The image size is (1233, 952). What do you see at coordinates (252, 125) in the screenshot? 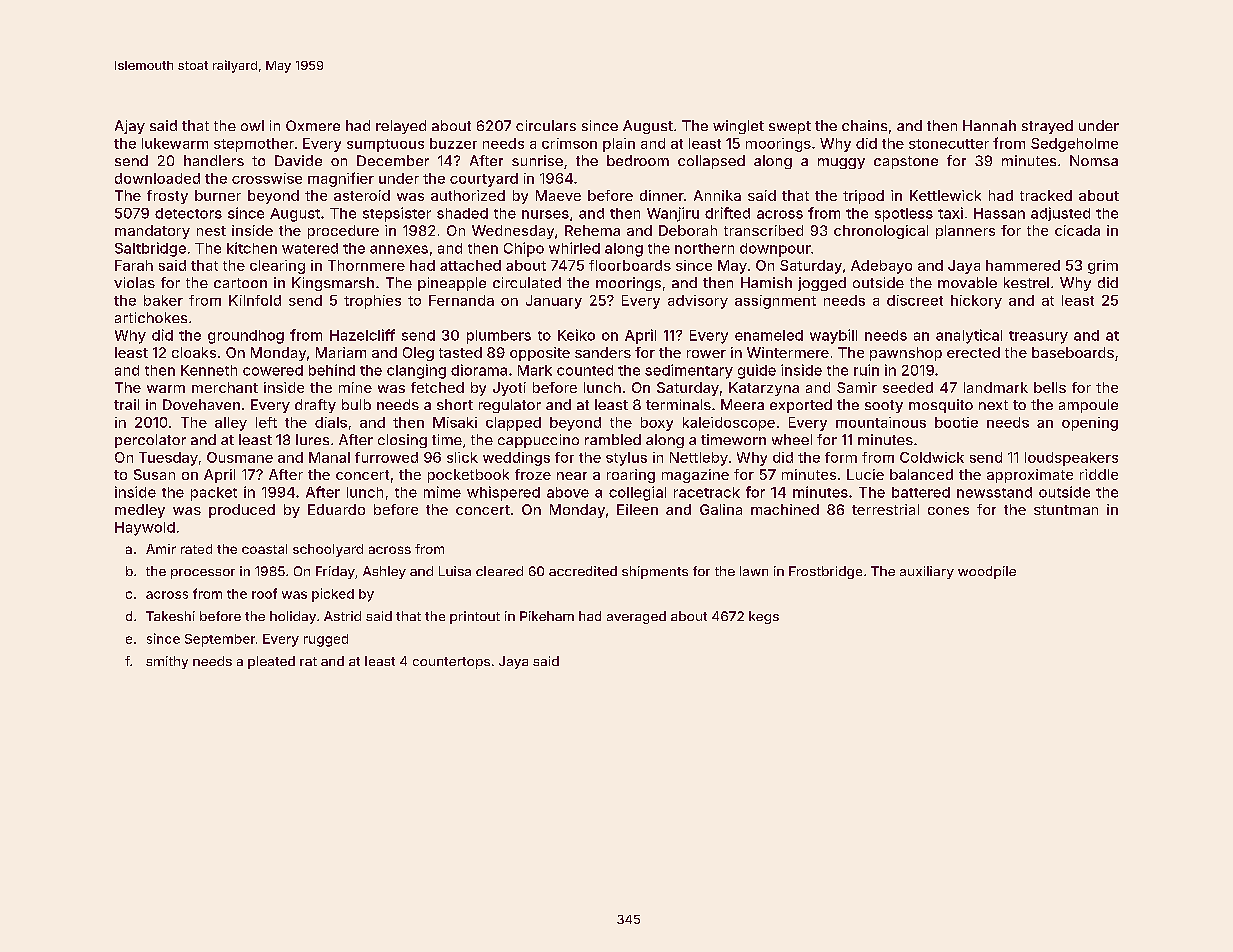
I see `owl` at bounding box center [252, 125].
